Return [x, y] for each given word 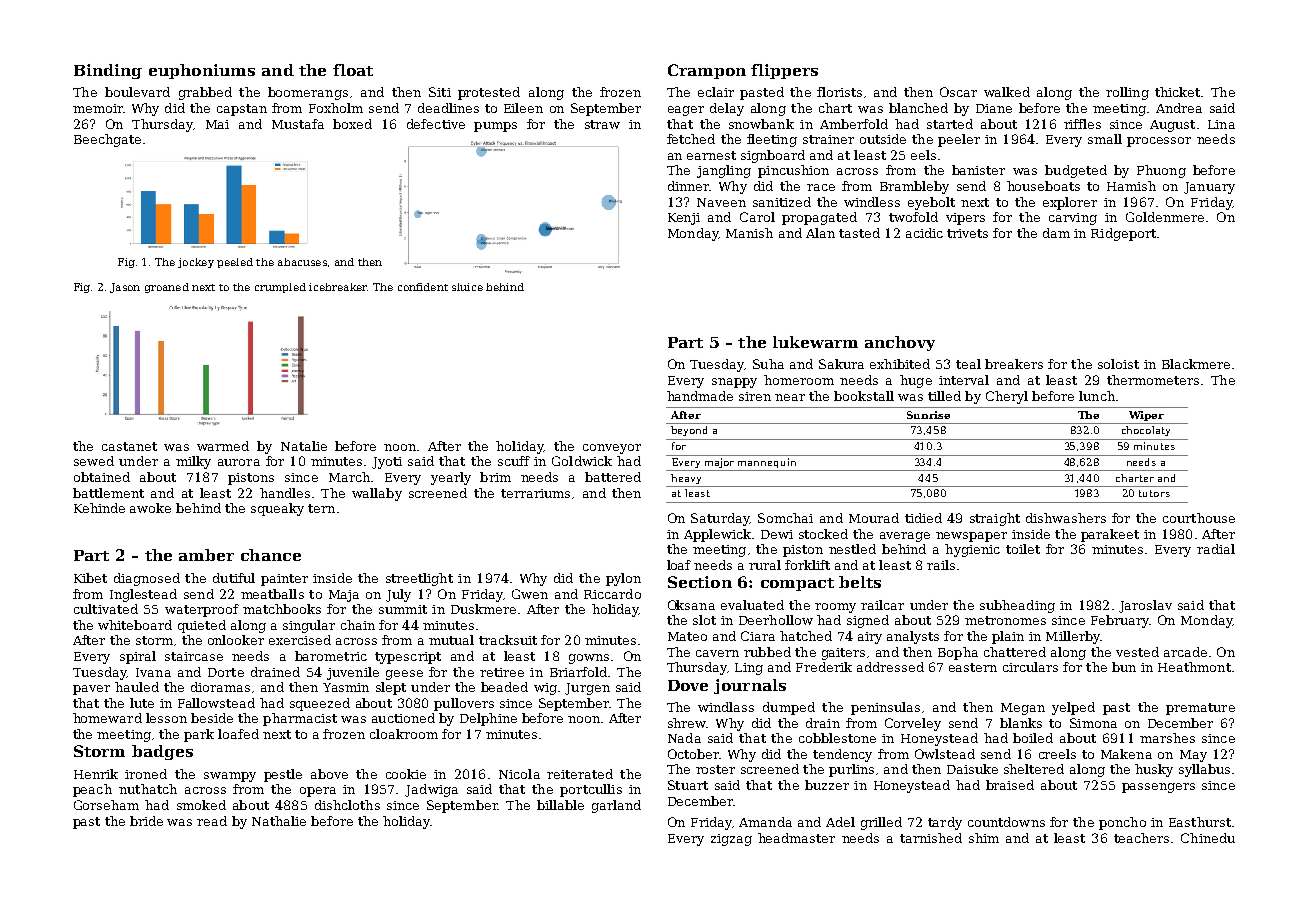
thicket [1177, 92]
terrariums [535, 493]
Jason [125, 288]
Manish [749, 233]
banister [978, 170]
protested [489, 93]
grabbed [205, 93]
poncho [1122, 823]
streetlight [419, 579]
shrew [687, 723]
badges [162, 752]
